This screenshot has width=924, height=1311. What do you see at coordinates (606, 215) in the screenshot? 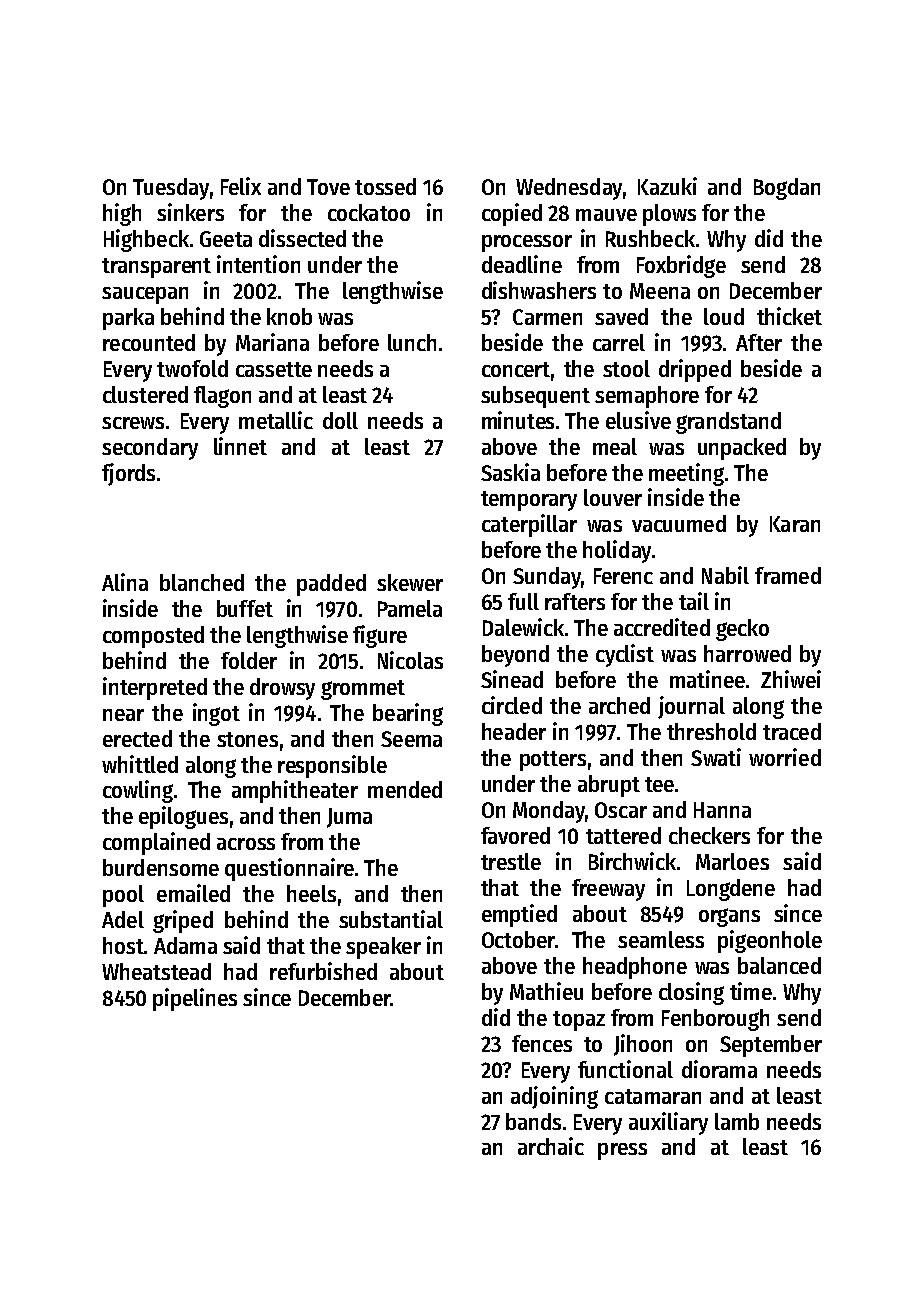
I see `mauve` at bounding box center [606, 215].
